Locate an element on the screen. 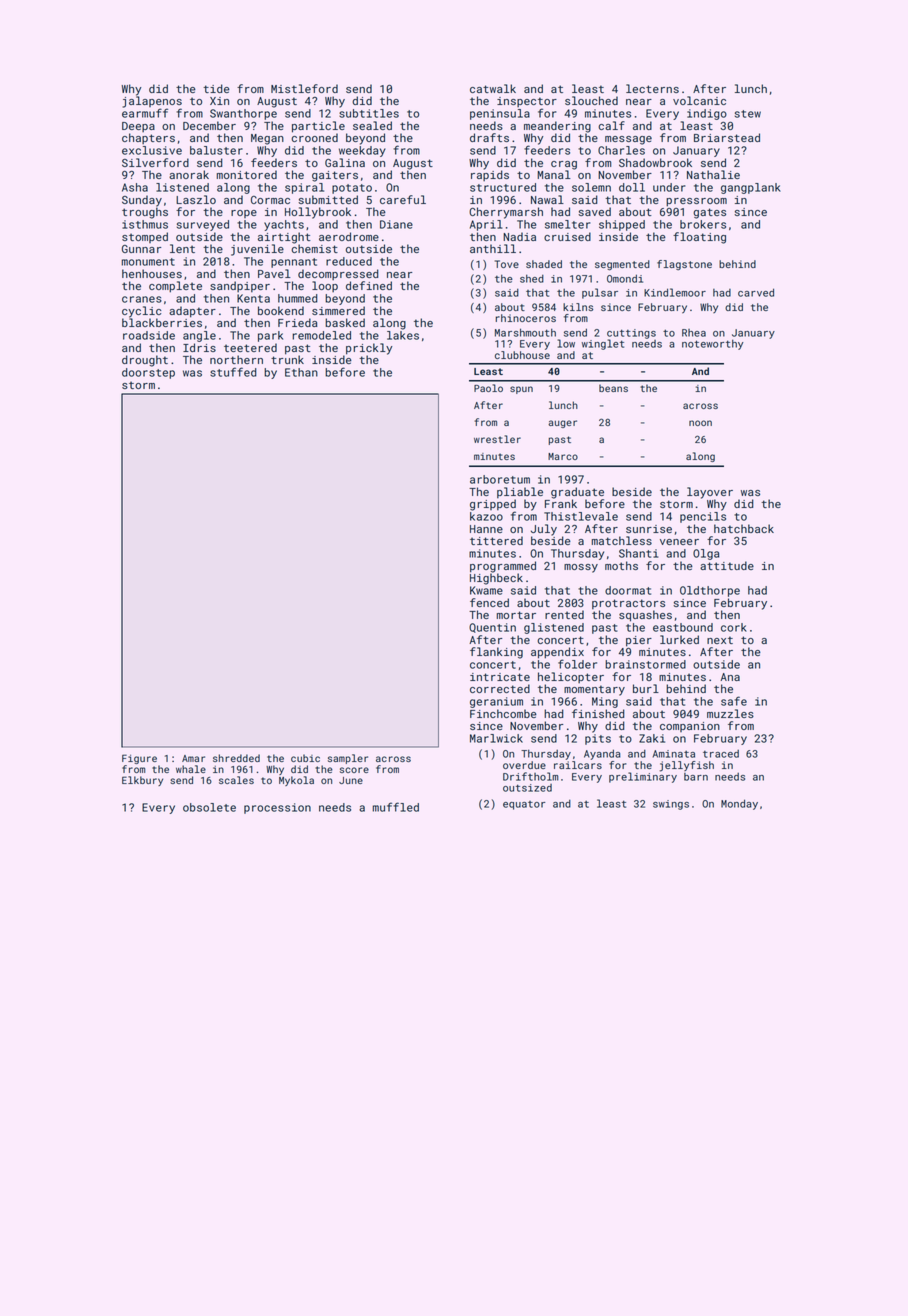 The height and width of the screenshot is (1316, 908). lakes is located at coordinates (403, 335).
